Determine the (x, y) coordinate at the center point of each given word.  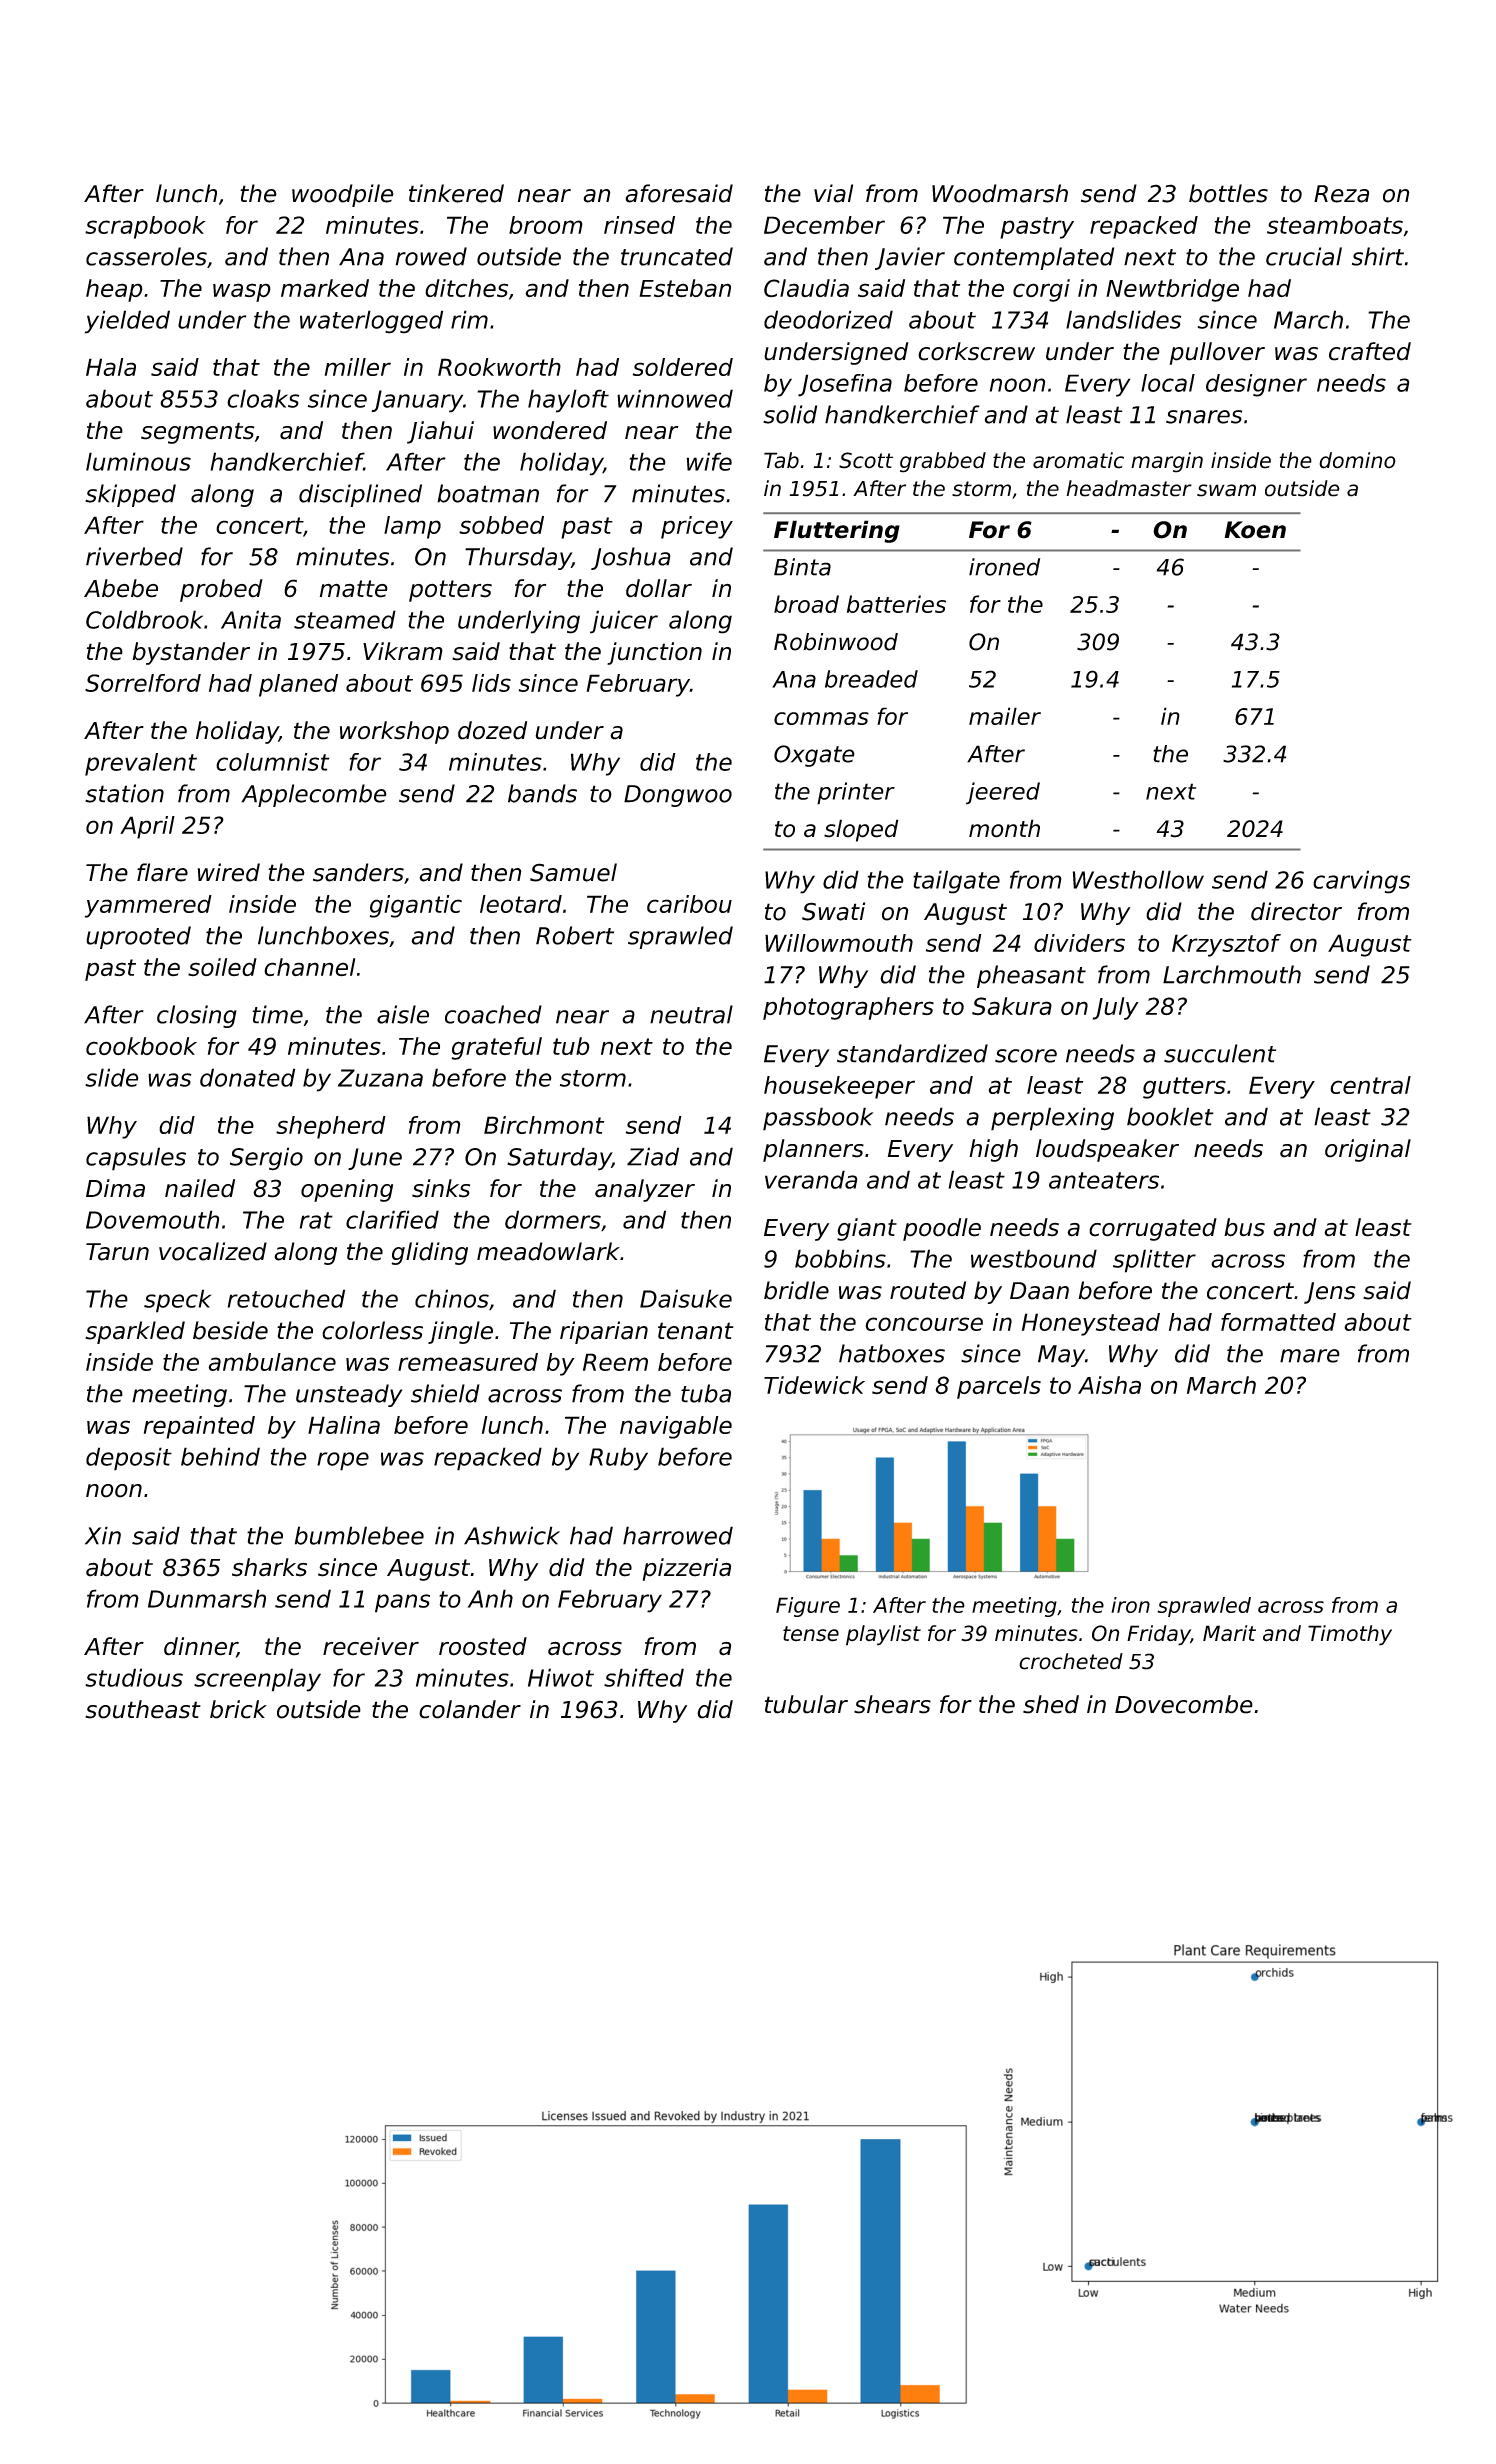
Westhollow (1138, 879)
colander (470, 1709)
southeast (143, 1709)
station (124, 793)
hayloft (568, 401)
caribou (689, 904)
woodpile (343, 195)
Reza (1341, 194)
